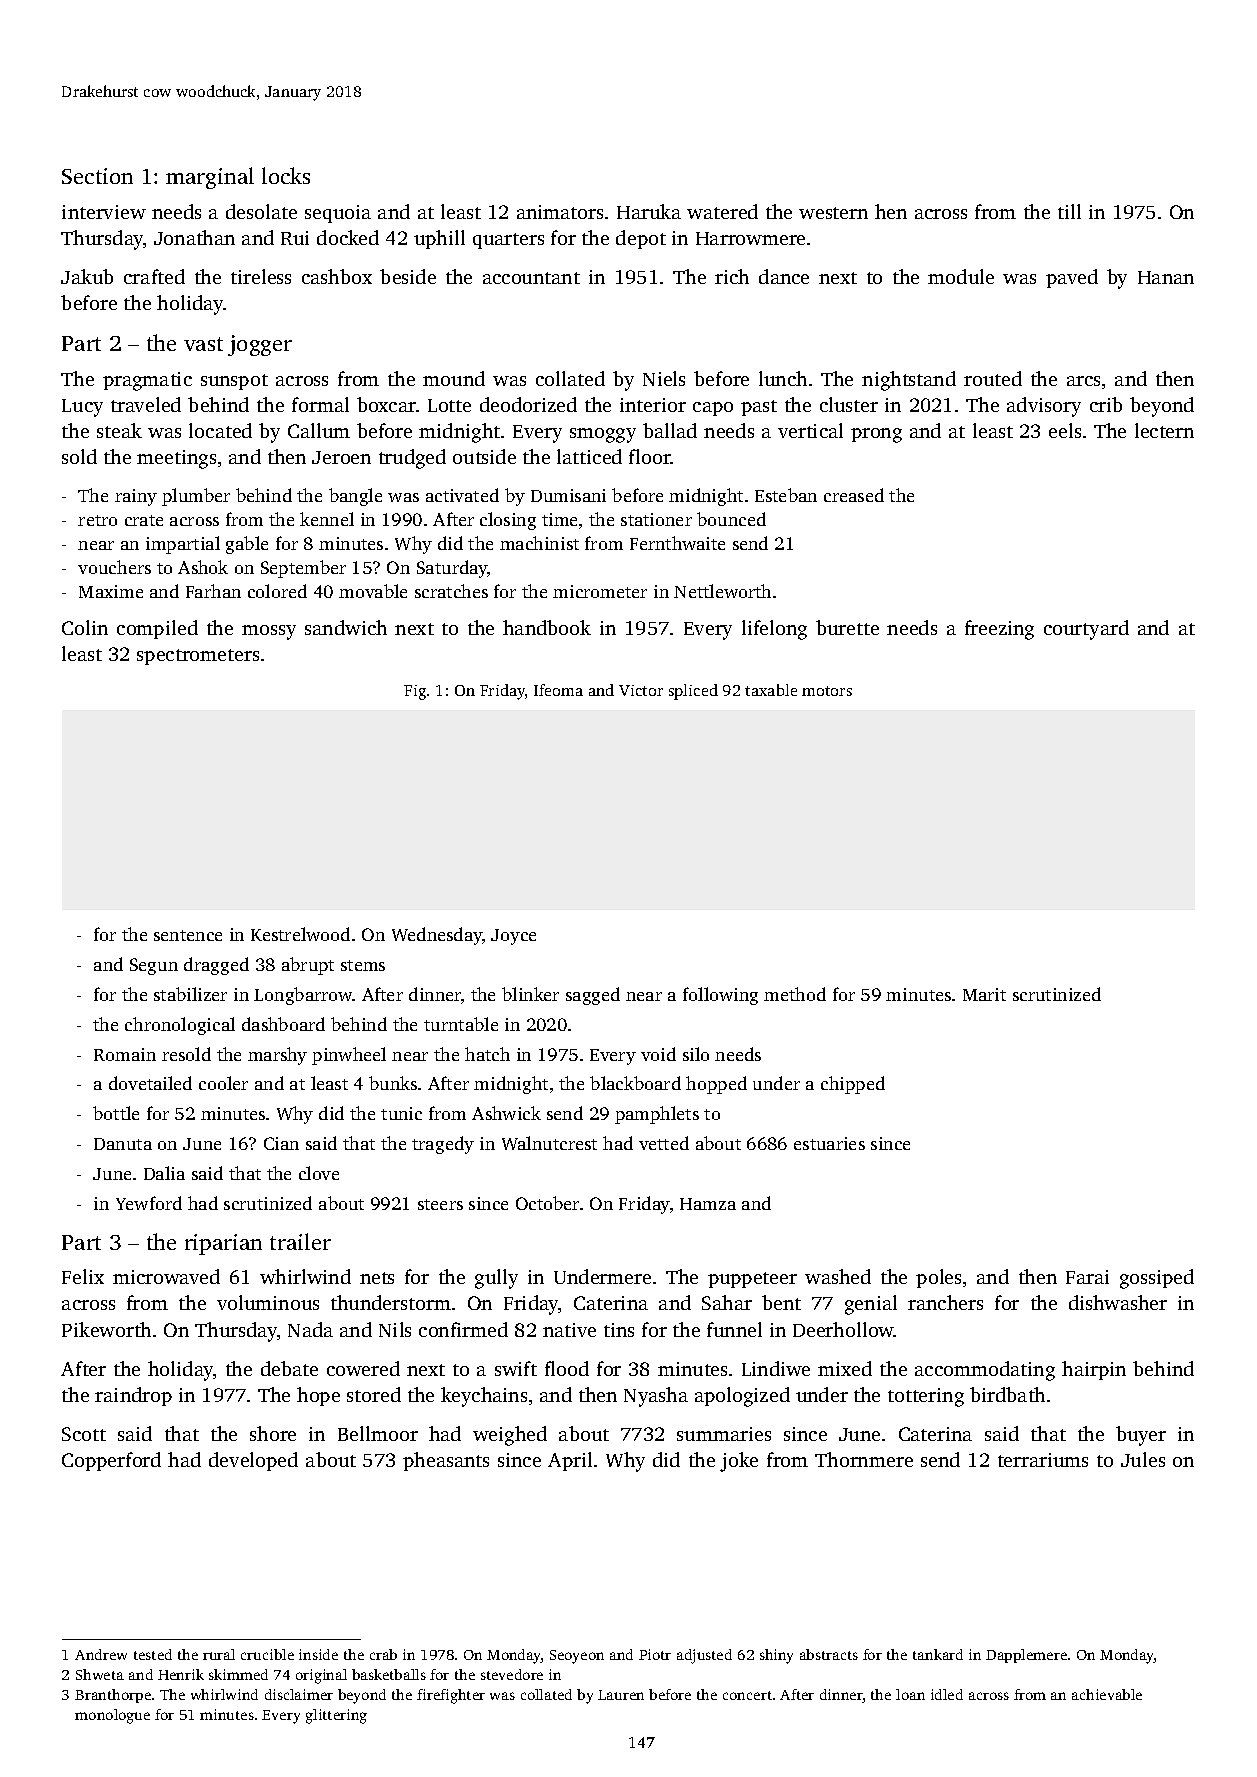  Describe the element at coordinates (528, 404) in the document. I see `deodorized` at that location.
